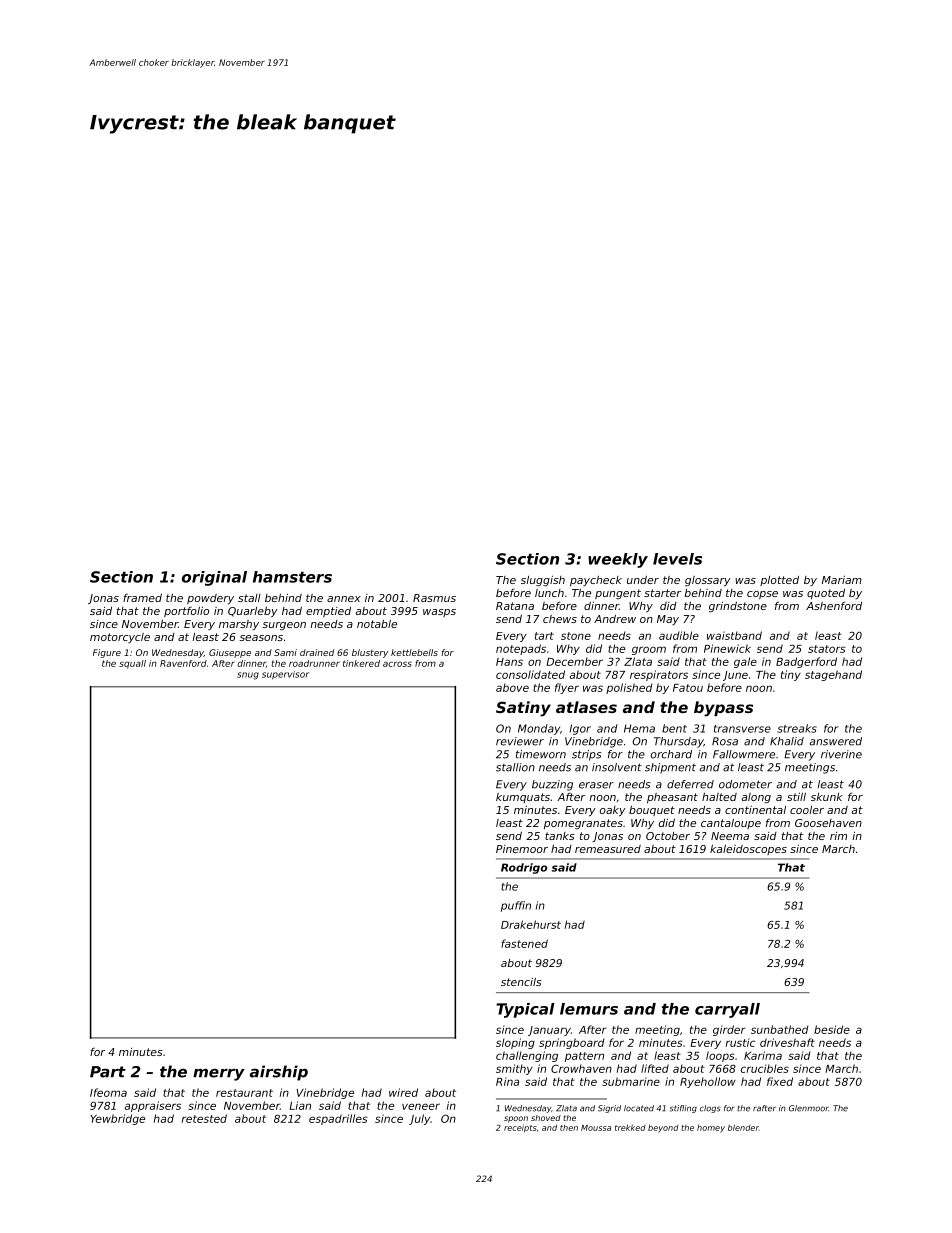 This screenshot has width=952, height=1233. I want to click on Goosehaven, so click(828, 823).
